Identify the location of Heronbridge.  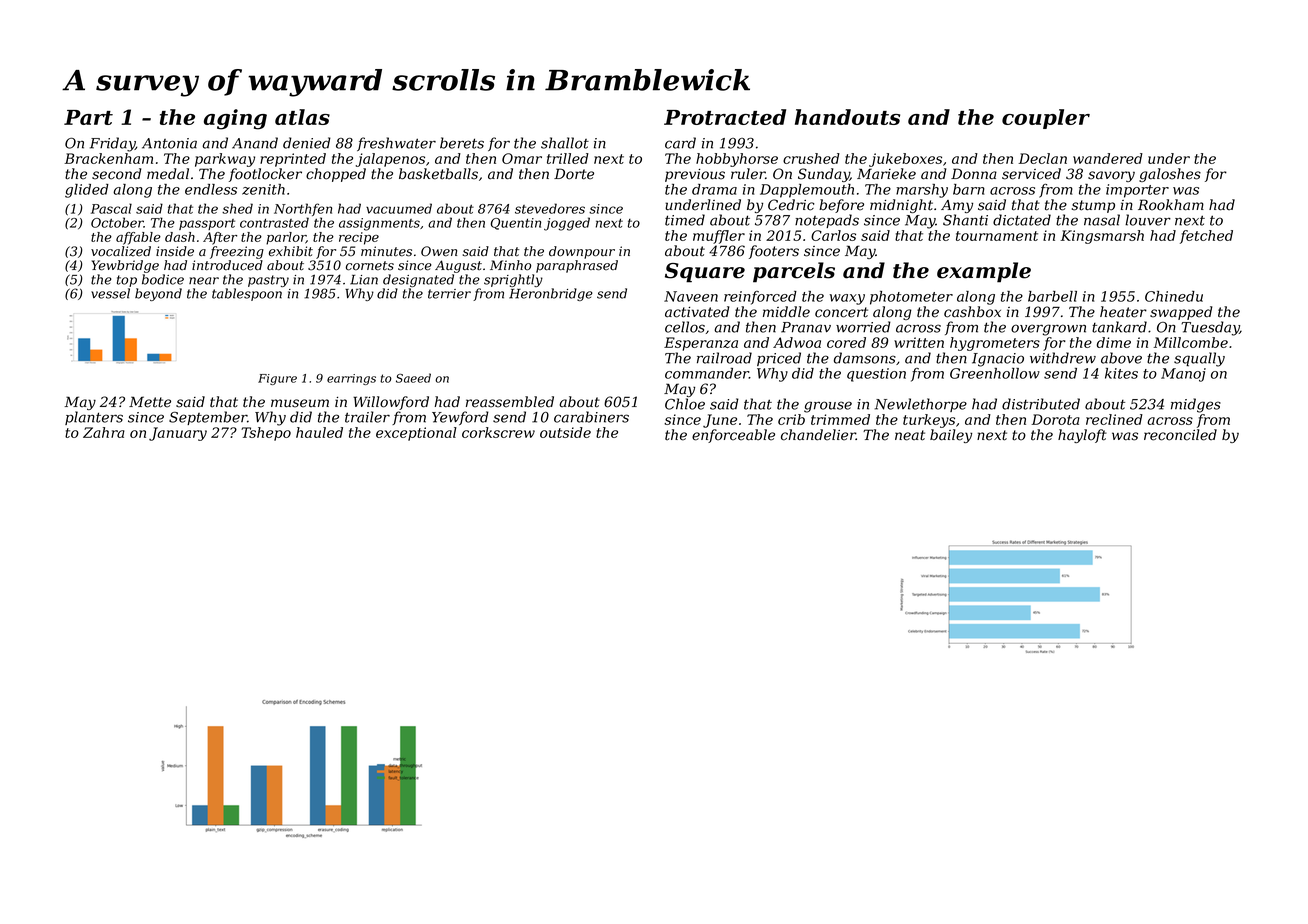
(551, 294).
